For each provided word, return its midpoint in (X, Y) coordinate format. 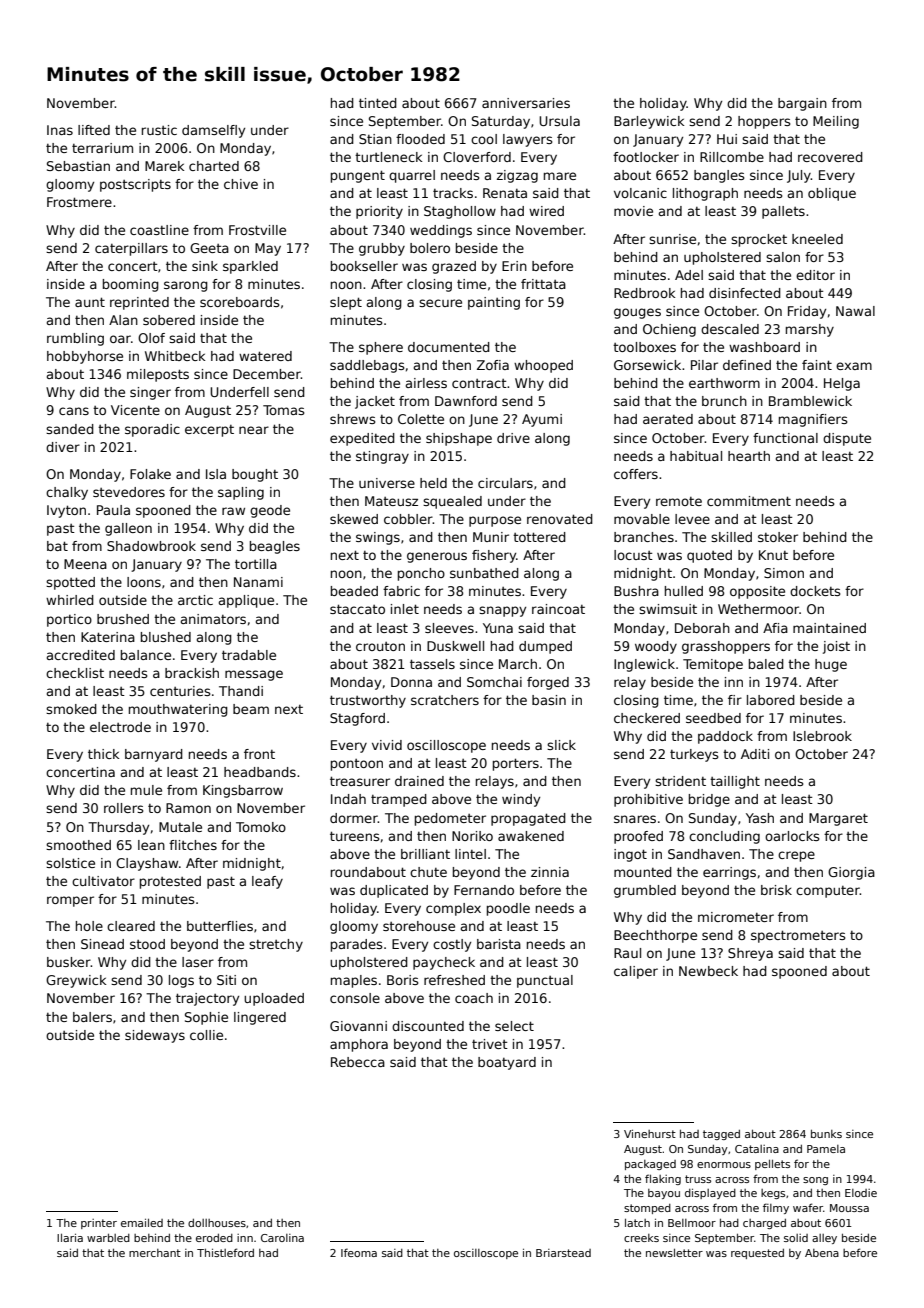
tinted (378, 103)
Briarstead (563, 1253)
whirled (70, 600)
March (518, 664)
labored (771, 700)
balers (92, 1017)
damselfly (213, 131)
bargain (802, 104)
